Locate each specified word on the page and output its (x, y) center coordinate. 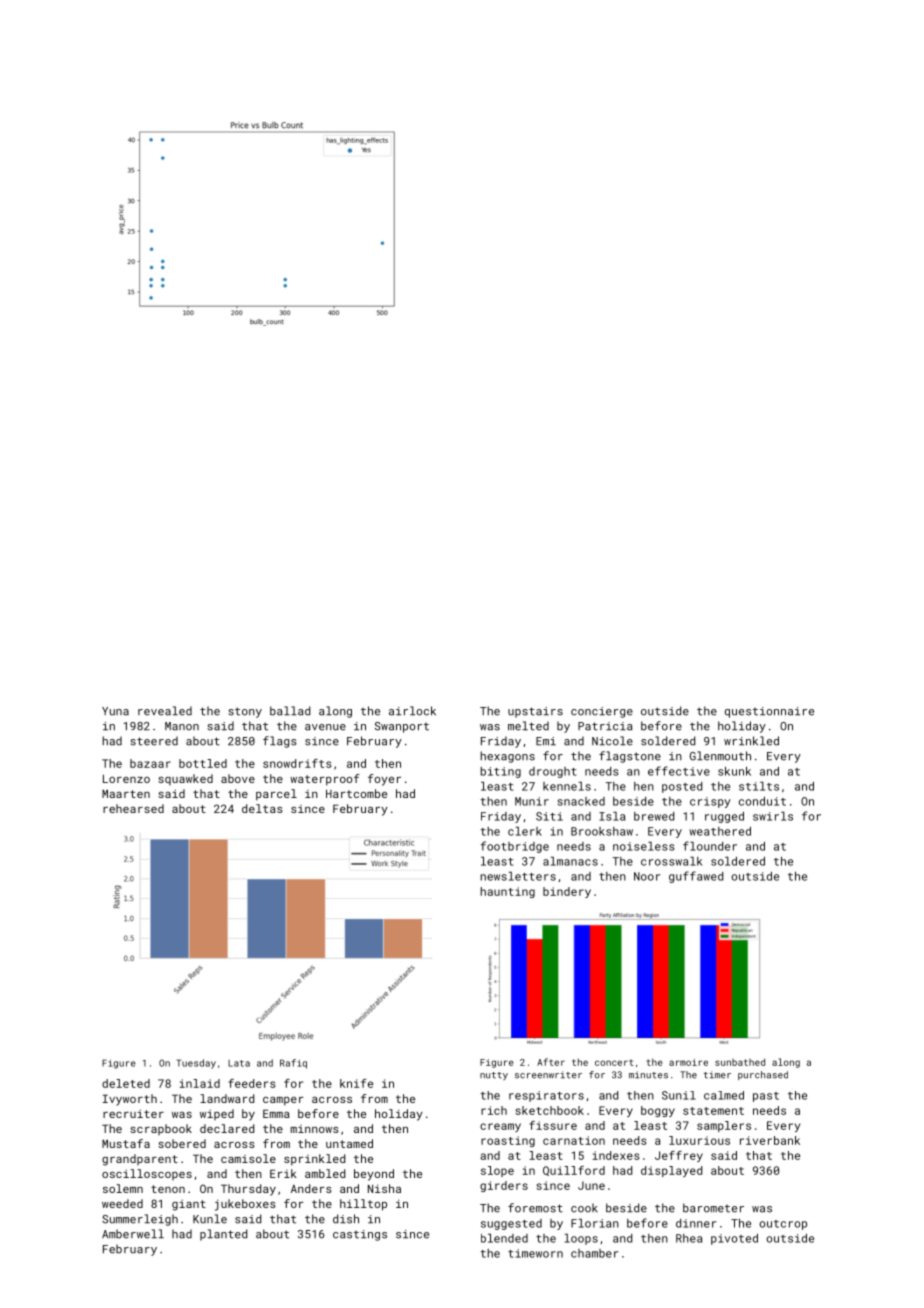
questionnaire (769, 712)
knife (356, 1083)
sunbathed (740, 1062)
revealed (165, 711)
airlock (412, 711)
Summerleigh (140, 1220)
